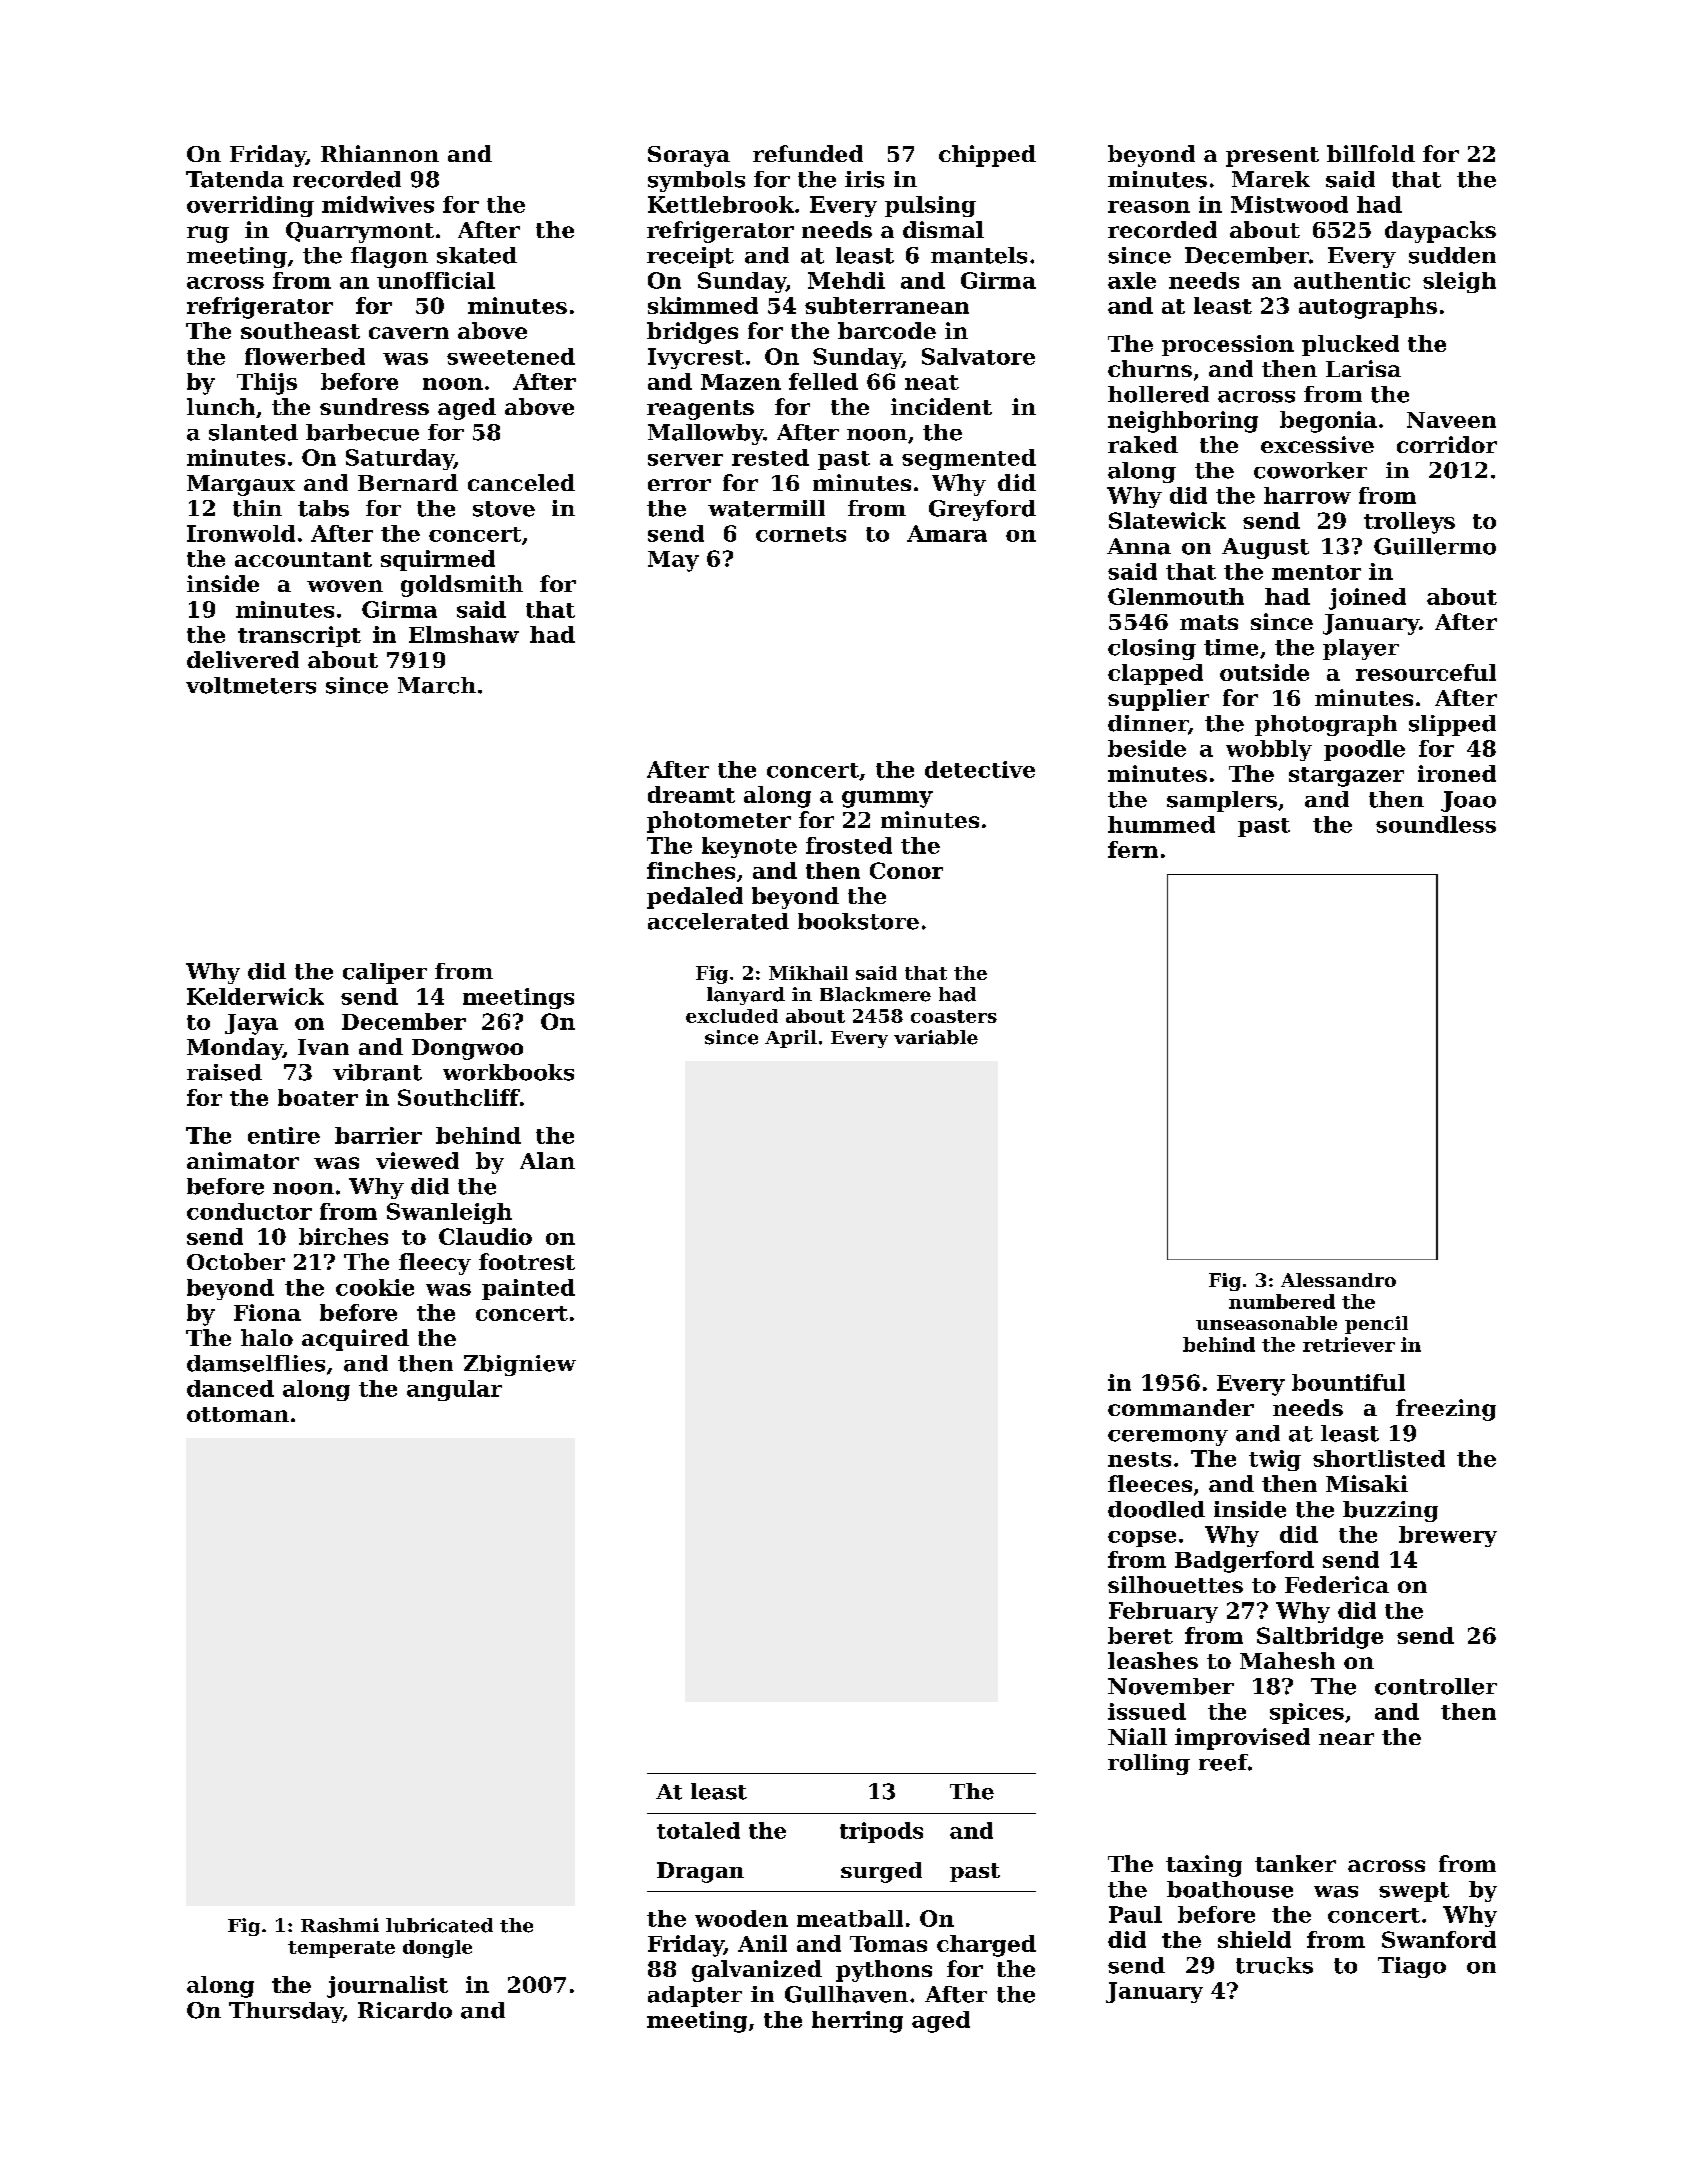  Describe the element at coordinates (251, 685) in the document. I see `voltmeters` at that location.
